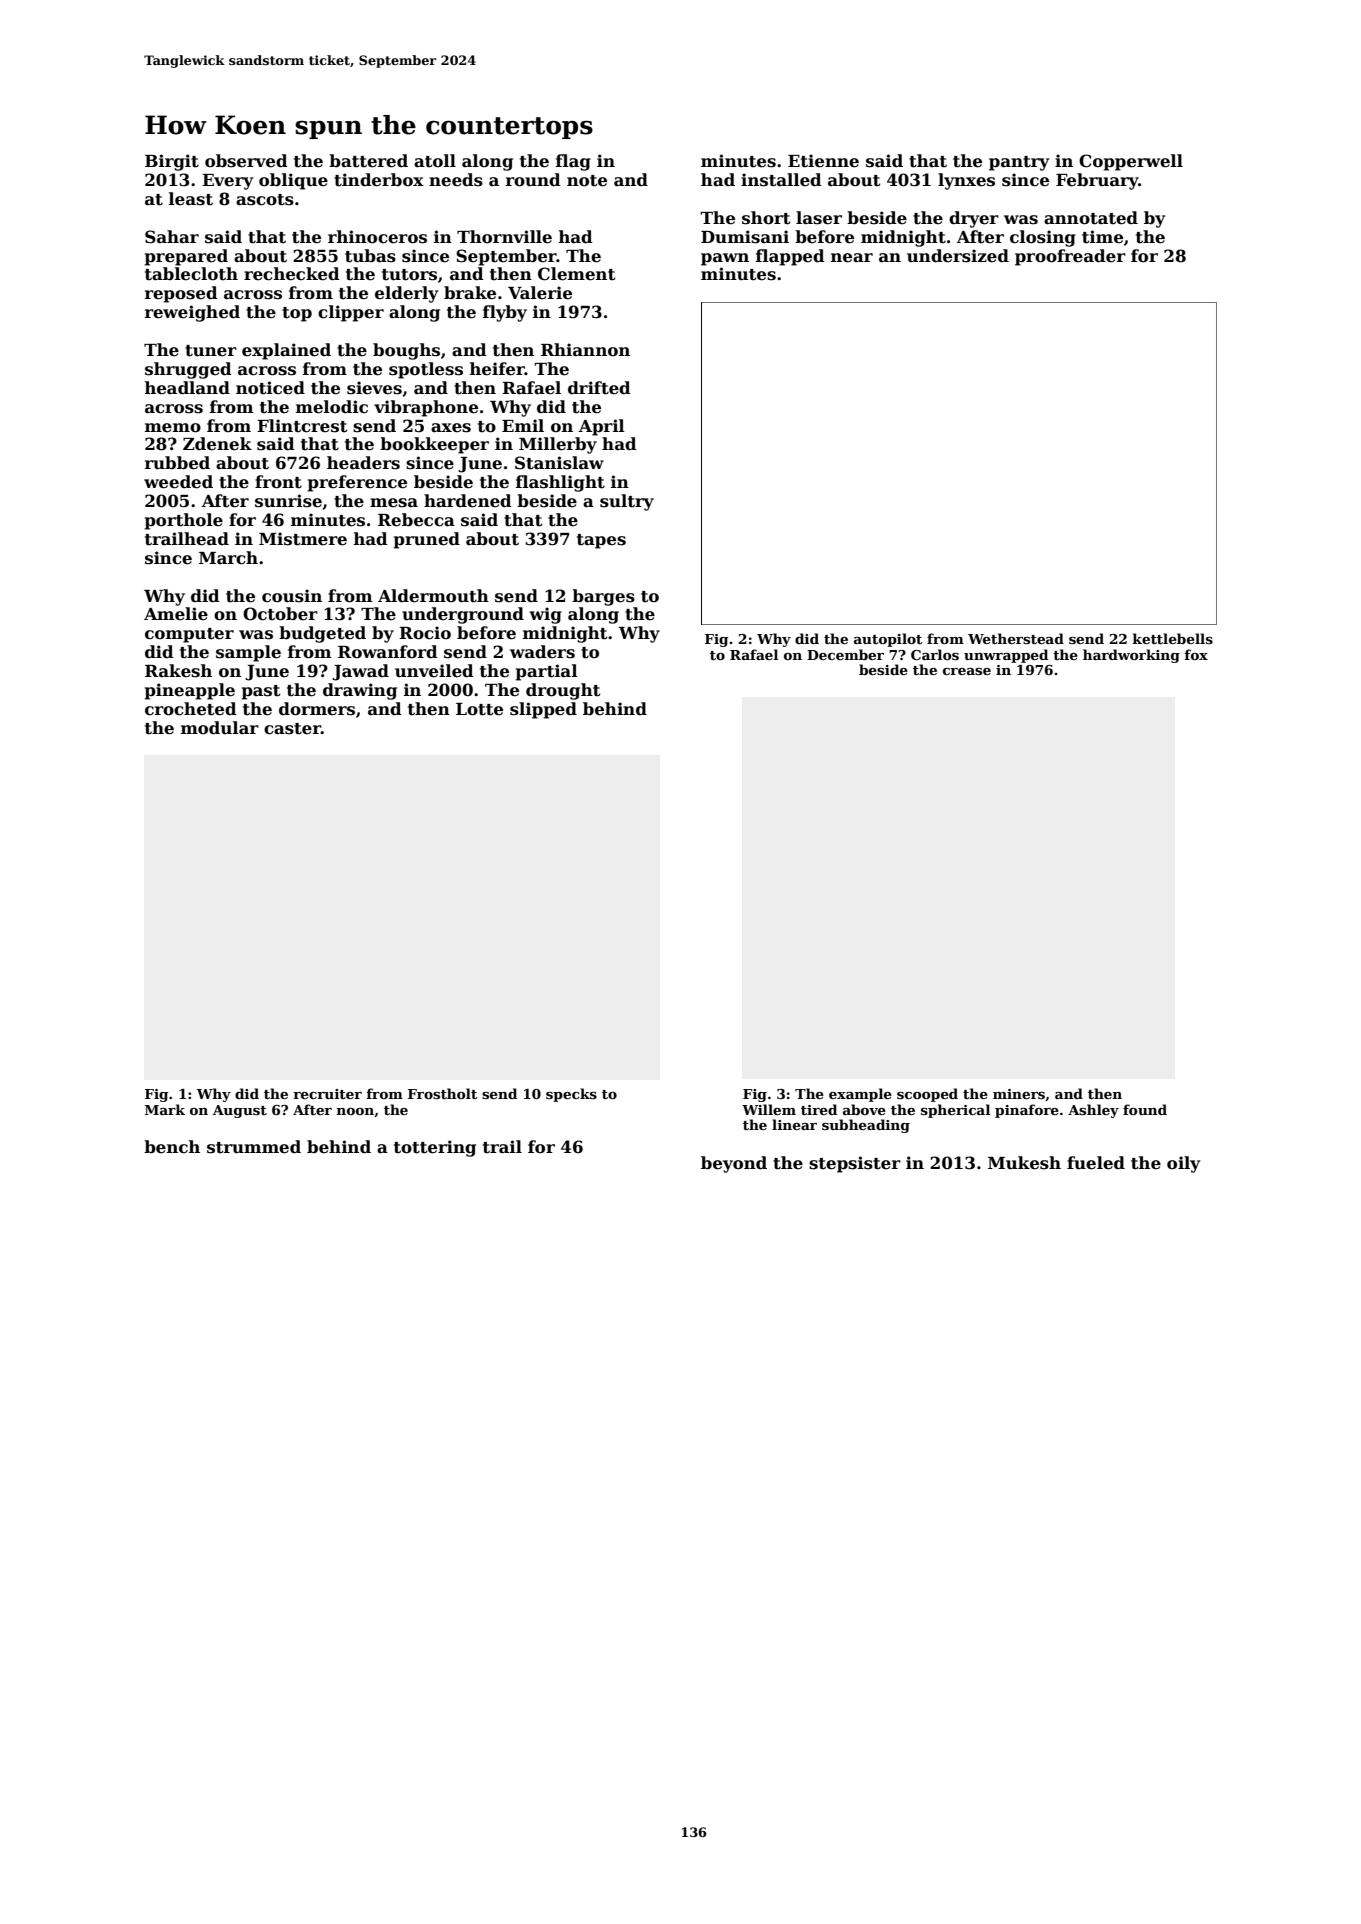  What do you see at coordinates (845, 654) in the image?
I see `December` at bounding box center [845, 654].
